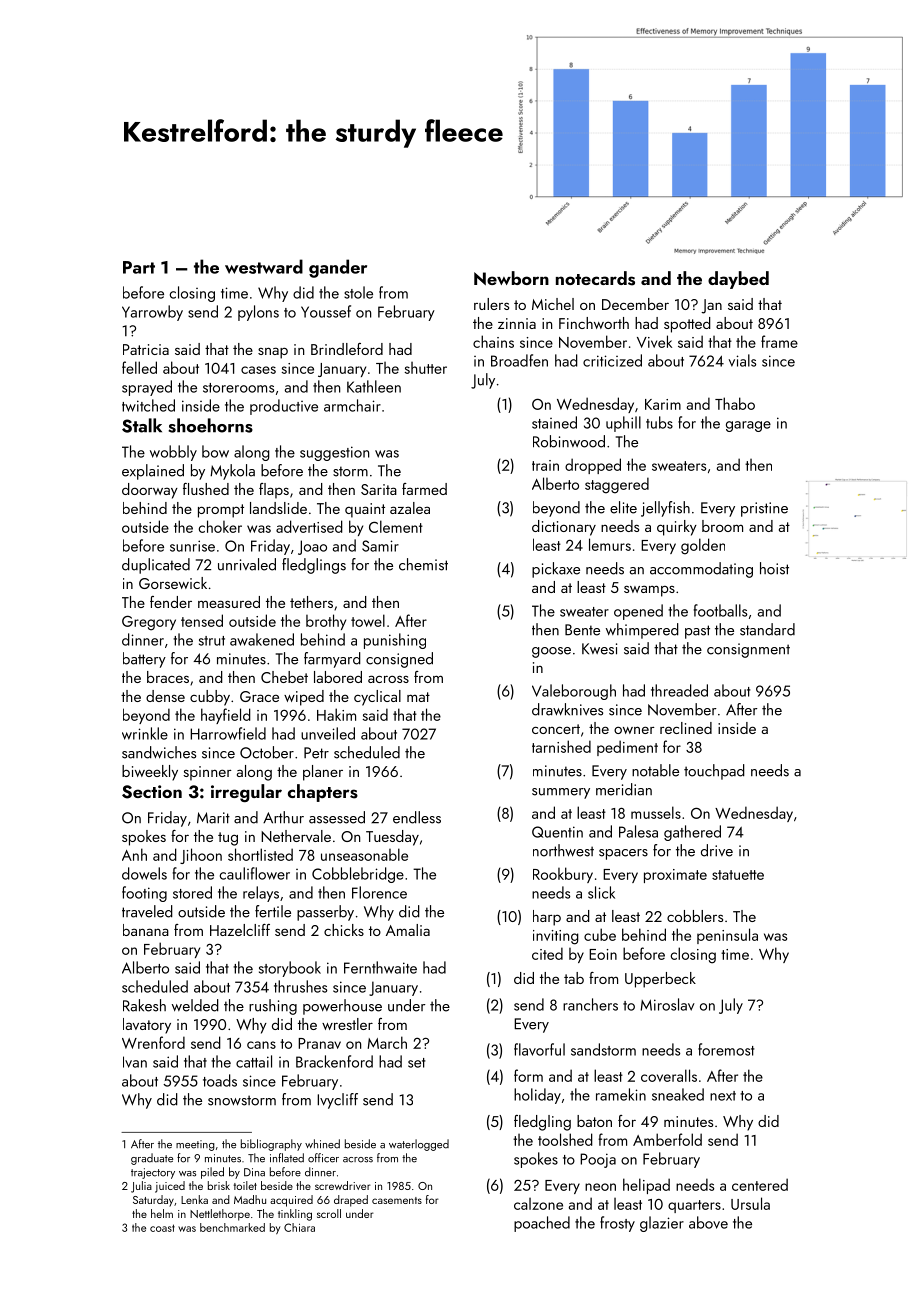 The height and width of the screenshot is (1308, 924). Describe the element at coordinates (738, 280) in the screenshot. I see `daybed` at that location.
